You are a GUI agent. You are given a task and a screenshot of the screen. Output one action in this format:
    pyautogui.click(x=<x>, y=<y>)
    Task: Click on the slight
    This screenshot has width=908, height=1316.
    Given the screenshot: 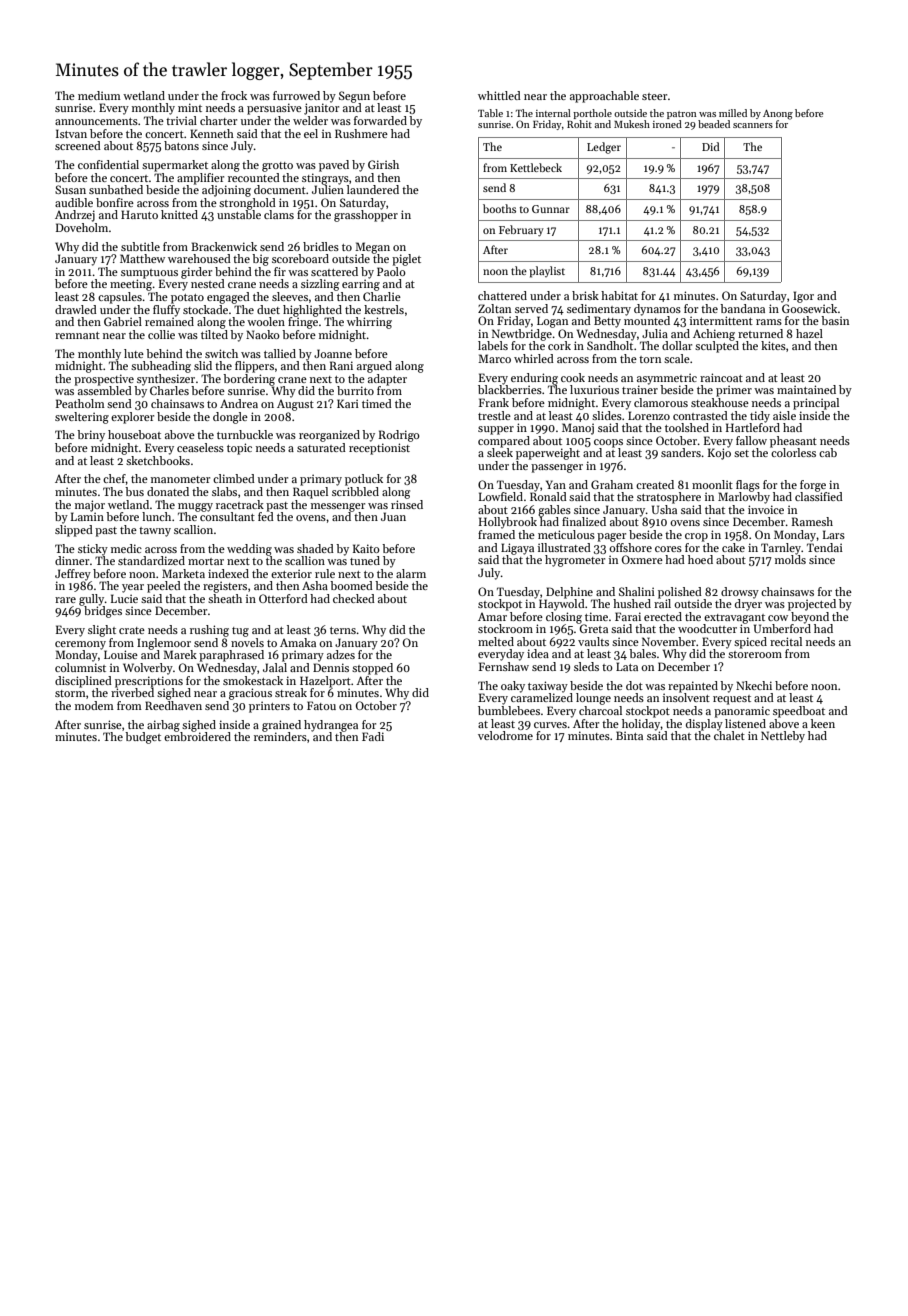 What is the action you would take?
    pyautogui.click(x=102, y=631)
